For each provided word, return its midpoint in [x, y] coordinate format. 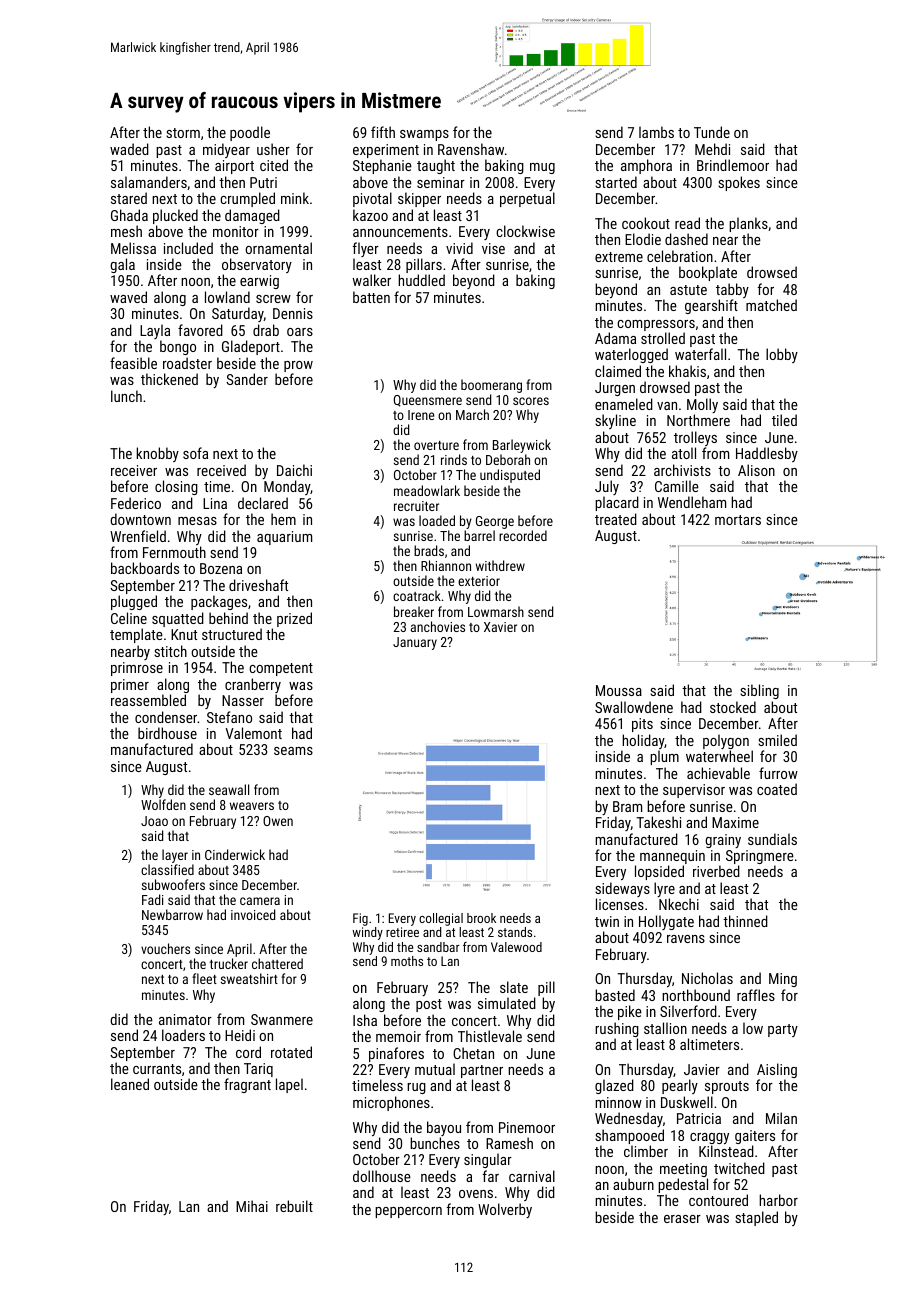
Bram [627, 806]
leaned [130, 1084]
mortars [738, 520]
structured [232, 634]
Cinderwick [235, 854]
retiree [402, 932]
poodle [250, 133]
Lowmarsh [496, 611]
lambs [656, 132]
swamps [424, 135]
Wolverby [505, 1210]
